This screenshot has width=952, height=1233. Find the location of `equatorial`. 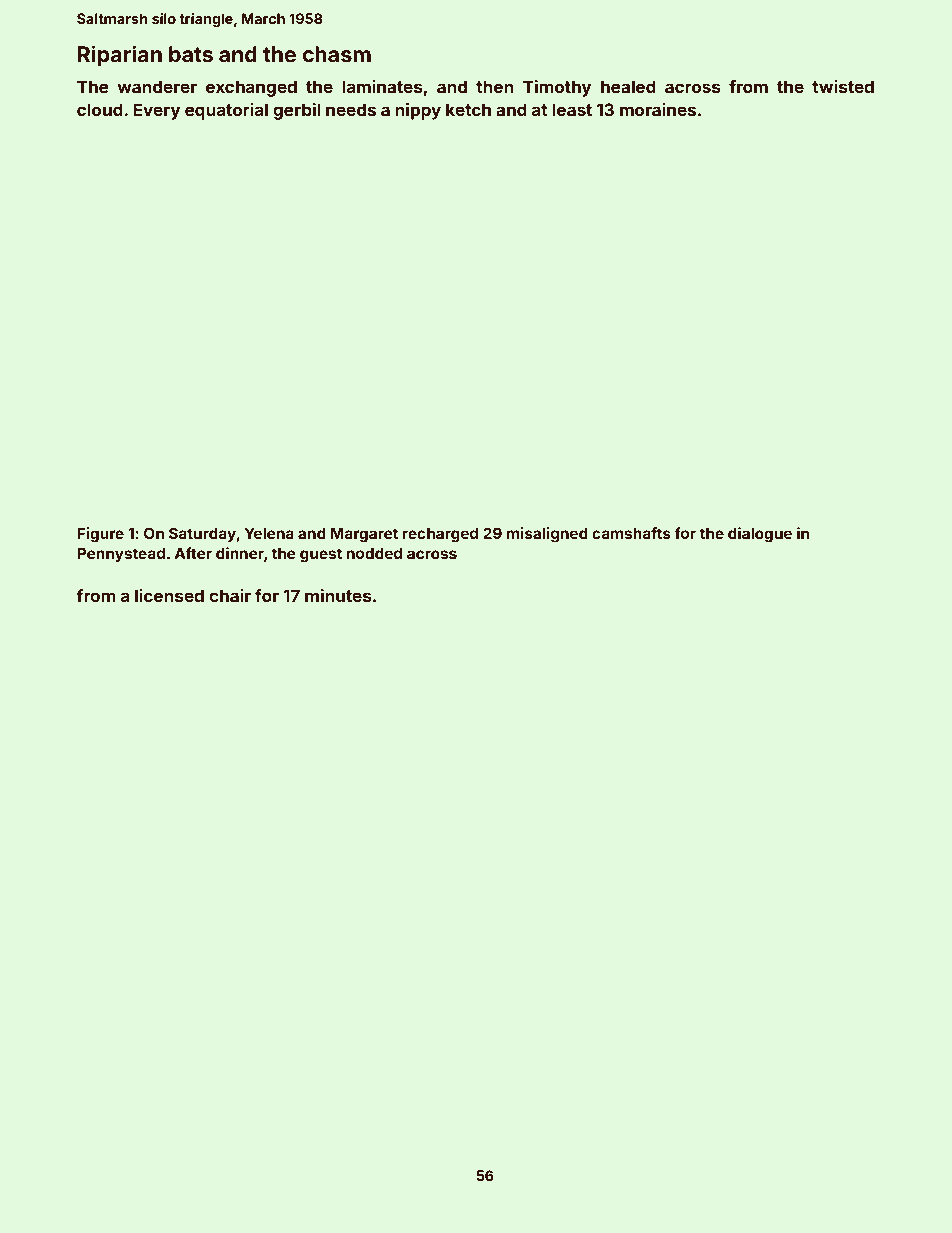

equatorial is located at coordinates (226, 111).
